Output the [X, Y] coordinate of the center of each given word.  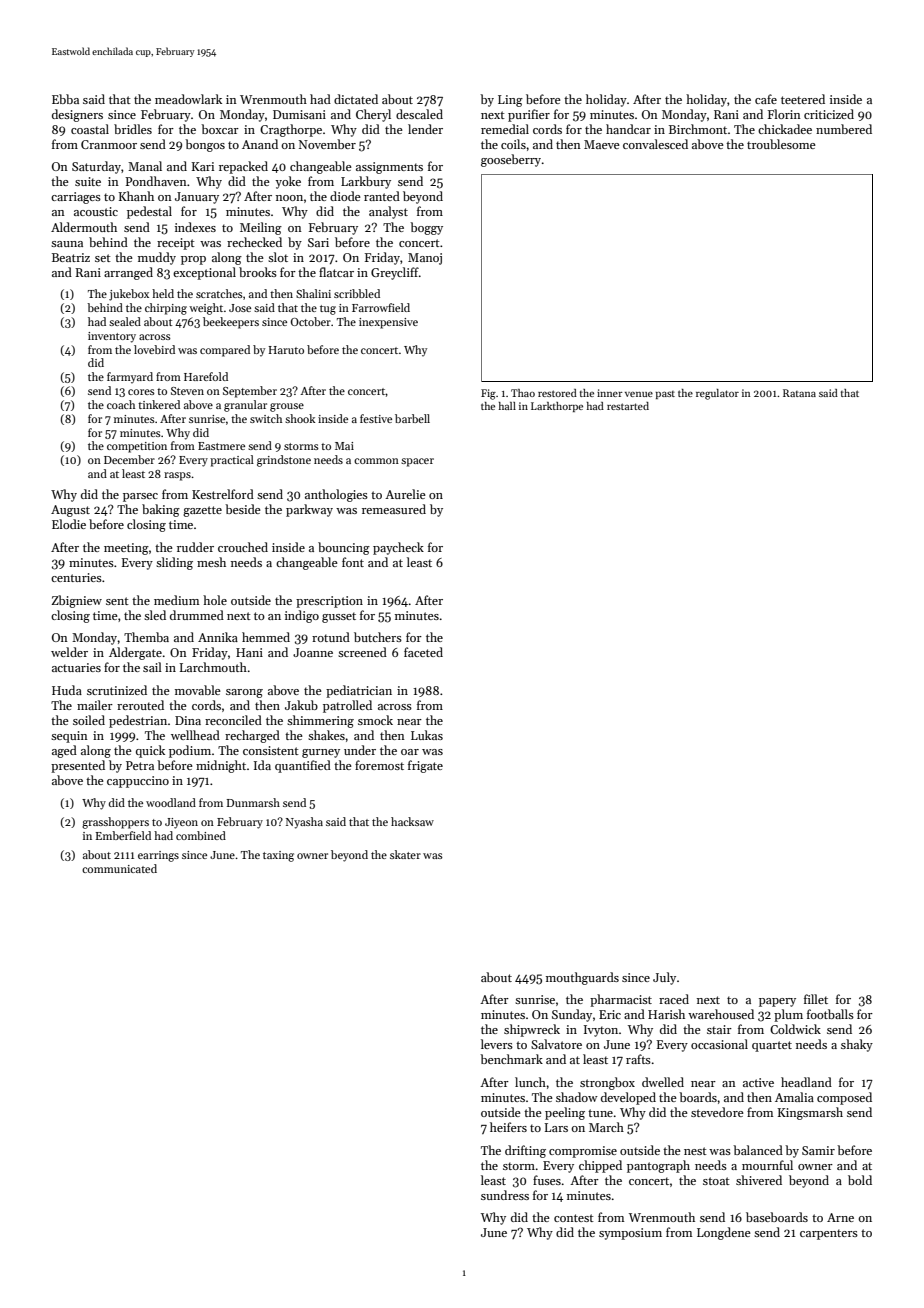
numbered [844, 129]
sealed [125, 321]
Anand [260, 144]
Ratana [799, 393]
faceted [423, 652]
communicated [119, 868]
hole [215, 600]
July [664, 978]
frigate [425, 766]
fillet [816, 999]
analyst [388, 212]
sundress [505, 1195]
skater [405, 854]
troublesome [781, 144]
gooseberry [511, 160]
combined [201, 835]
